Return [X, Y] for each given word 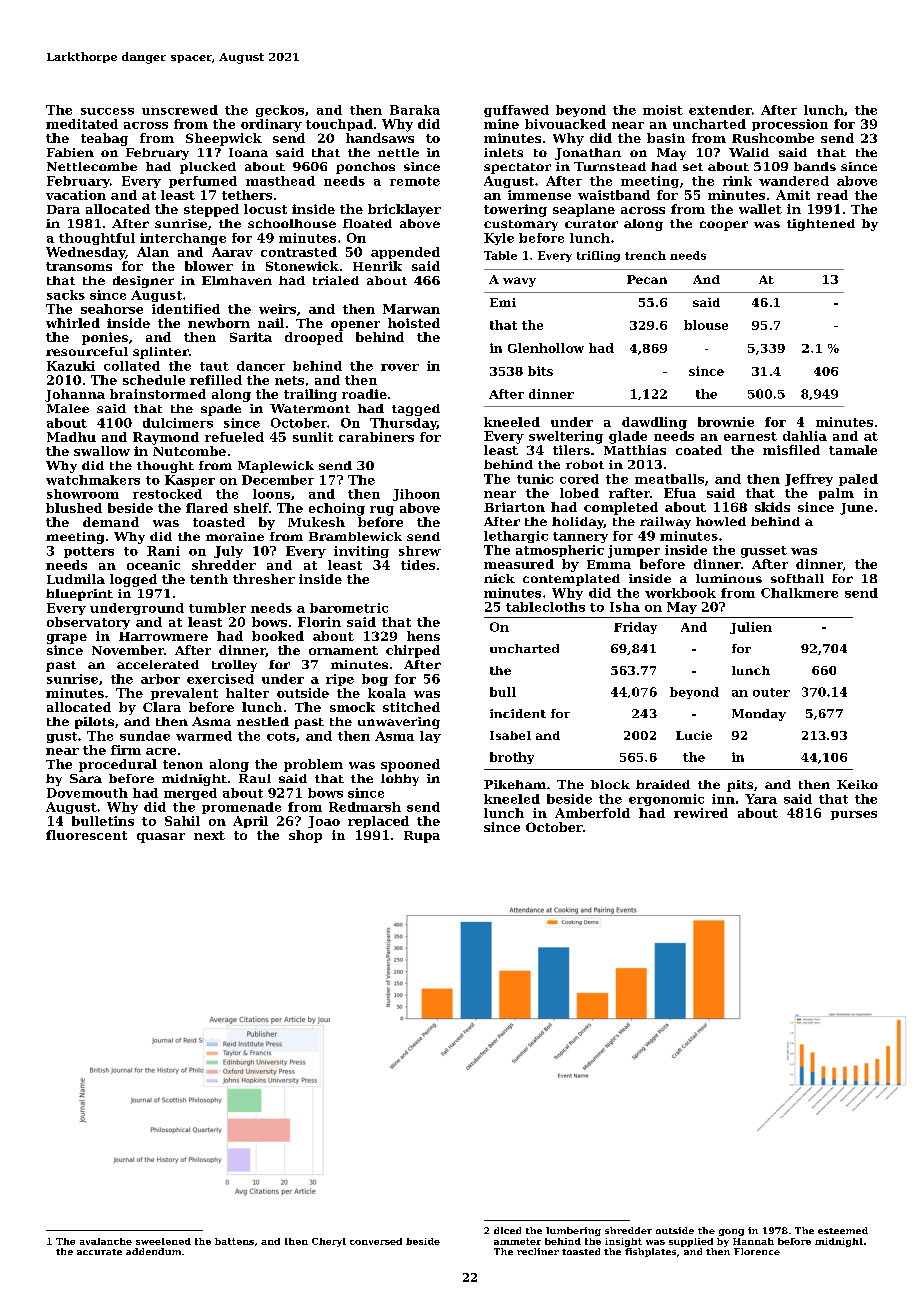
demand [111, 522]
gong [731, 1232]
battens [234, 1241]
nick [499, 578]
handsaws [380, 138]
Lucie [694, 735]
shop [305, 836]
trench [645, 255]
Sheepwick [224, 139]
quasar [161, 838]
